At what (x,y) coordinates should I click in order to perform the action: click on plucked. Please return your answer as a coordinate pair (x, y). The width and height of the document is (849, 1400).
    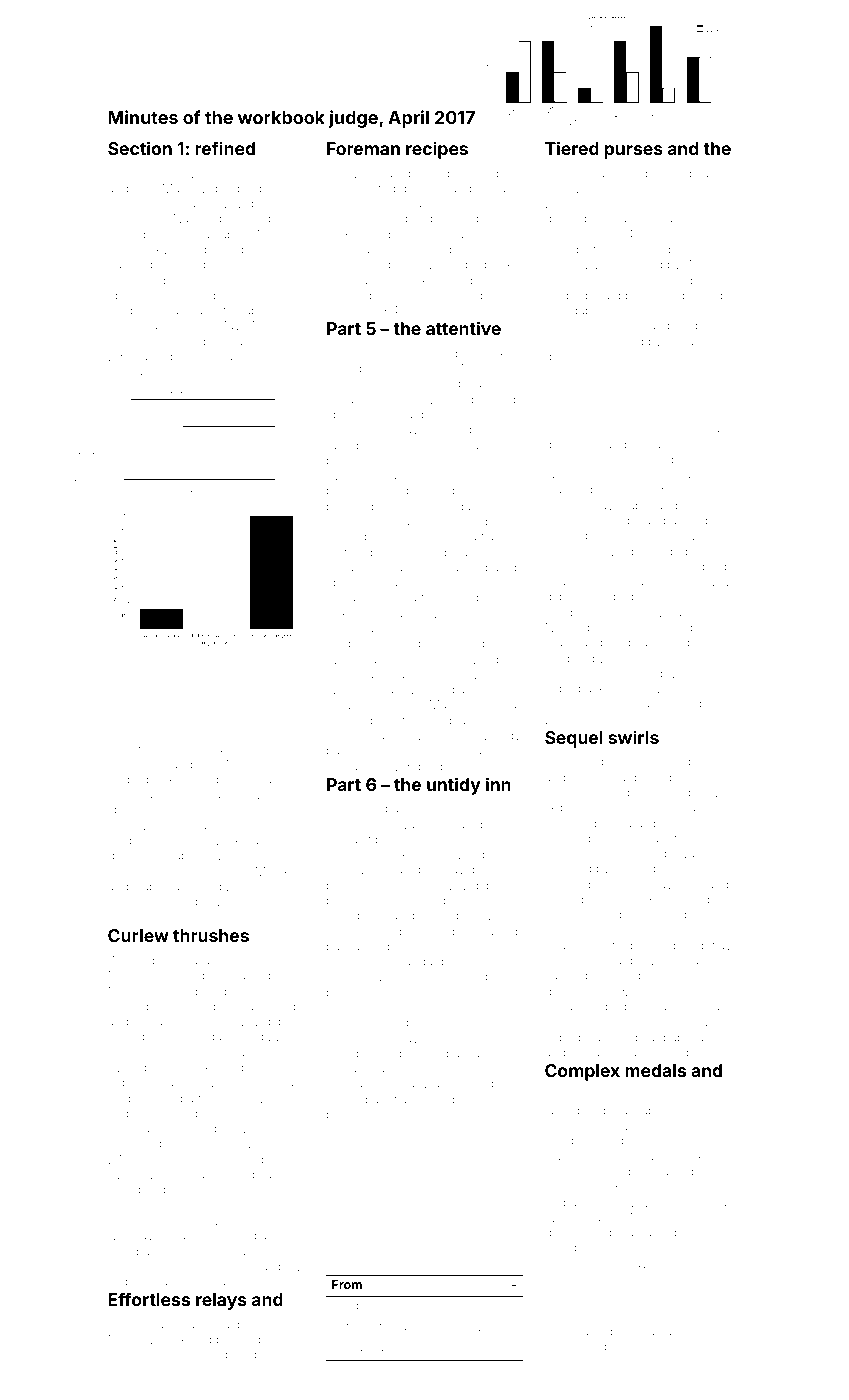
    Looking at the image, I should click on (238, 1340).
